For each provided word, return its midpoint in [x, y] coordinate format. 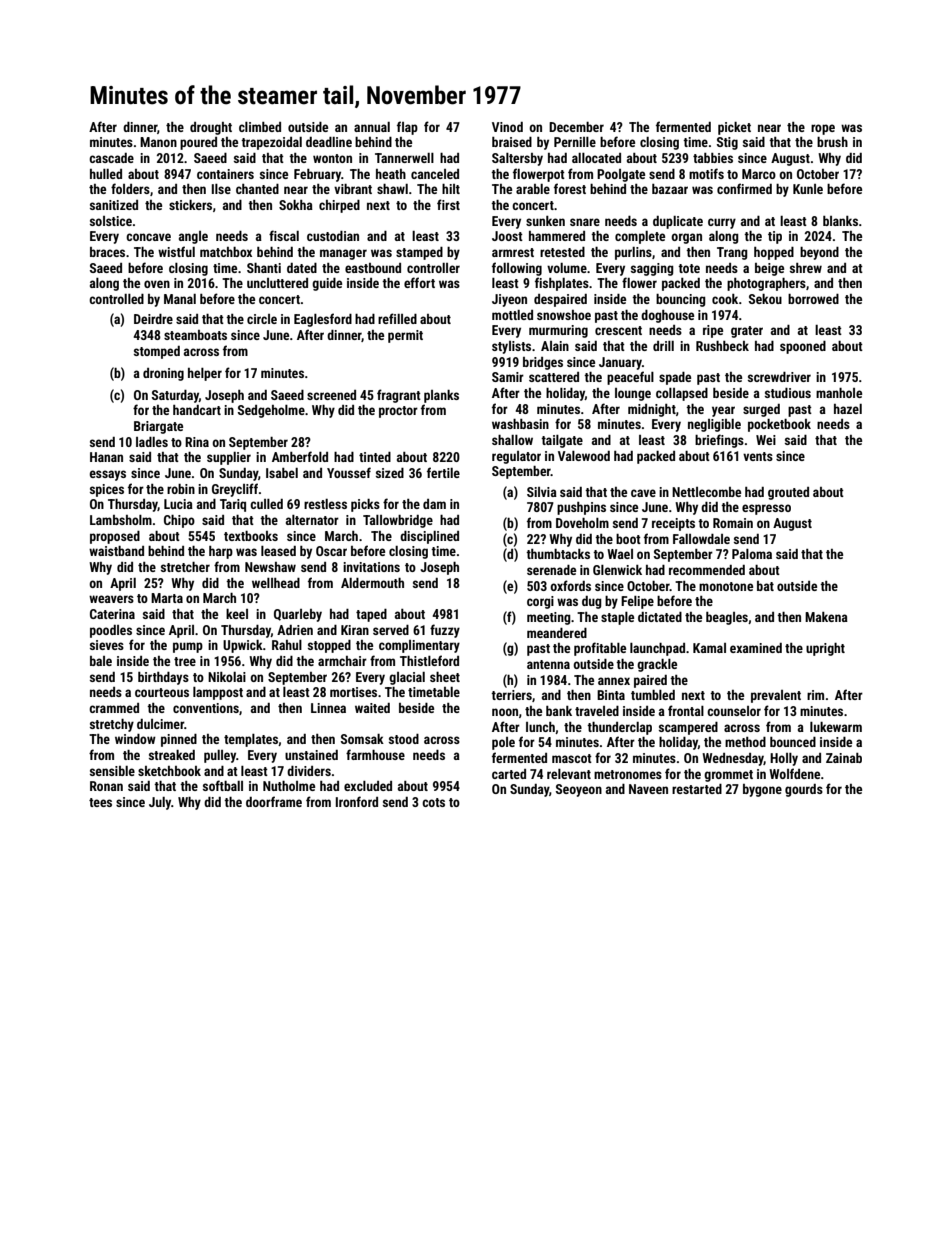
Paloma [752, 554]
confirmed [744, 188]
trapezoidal [271, 143]
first [448, 204]
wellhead [276, 583]
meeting [549, 618]
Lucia [178, 504]
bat [765, 586]
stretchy [112, 725]
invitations [371, 567]
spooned [803, 347]
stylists [511, 347]
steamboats [195, 335]
